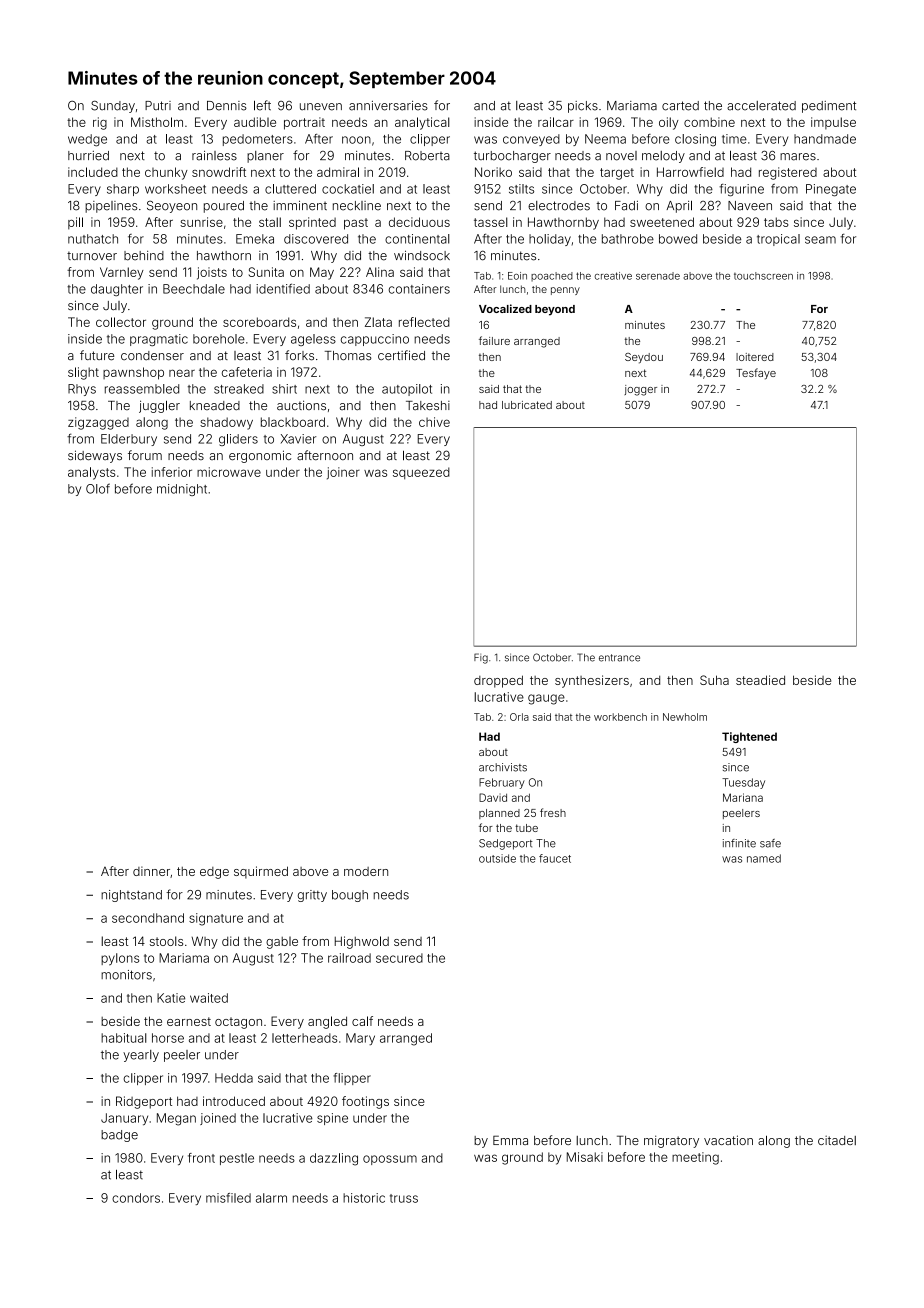 This image has width=924, height=1308. Describe the element at coordinates (228, 1198) in the image. I see `misfiled` at that location.
